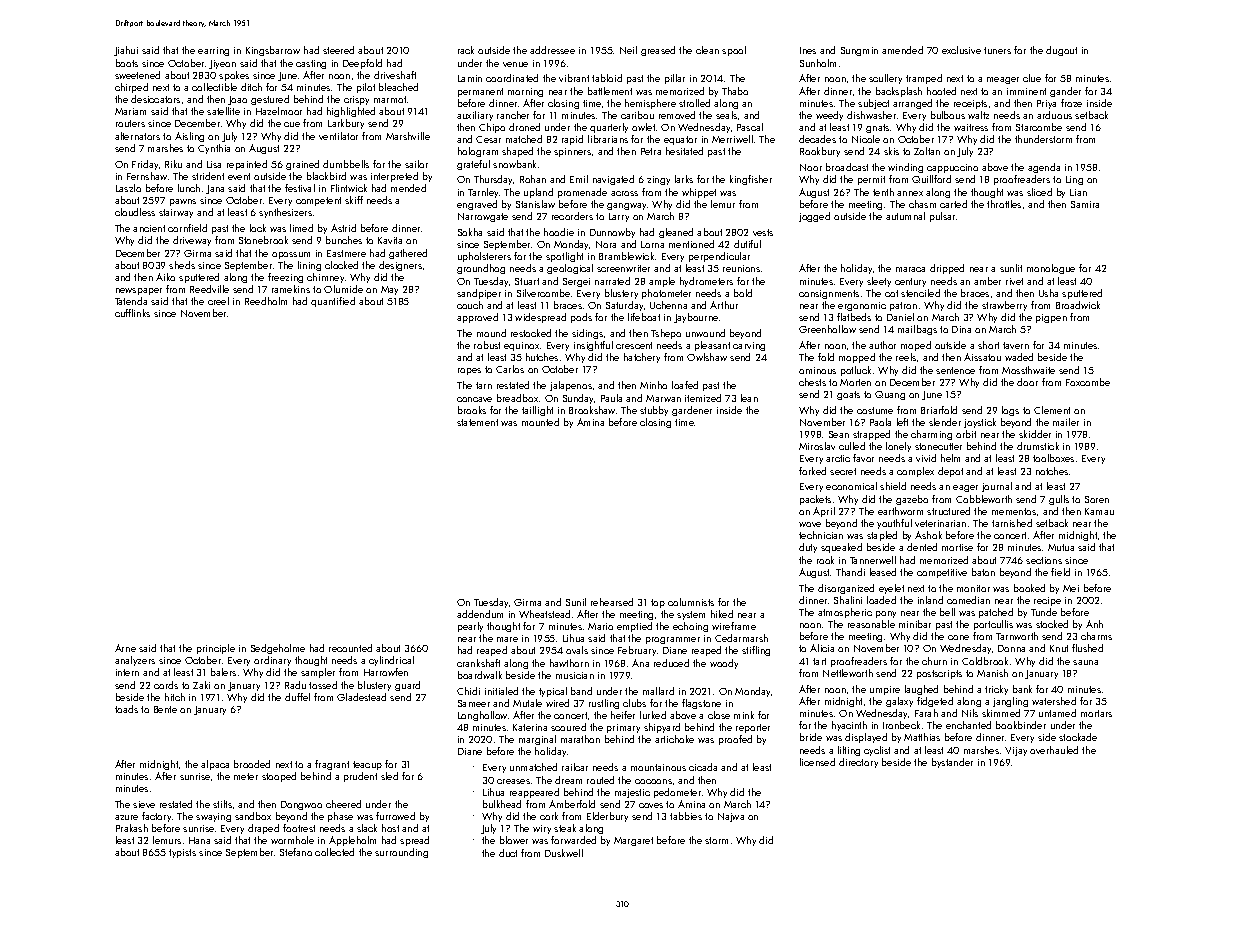 This screenshot has width=1233, height=952. Describe the element at coordinates (910, 269) in the screenshot. I see `maraca` at that location.
